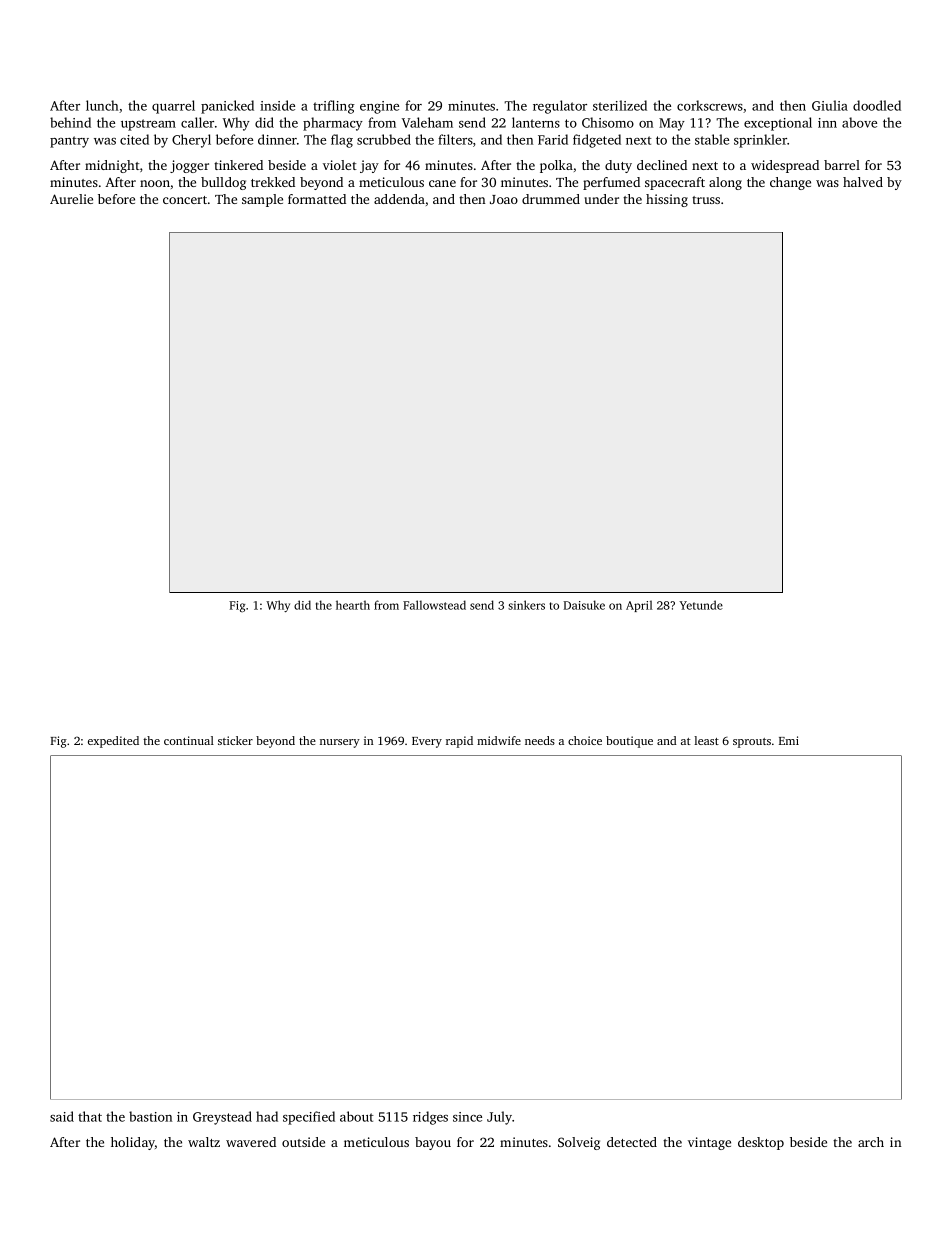  Describe the element at coordinates (863, 182) in the screenshot. I see `halved` at that location.
